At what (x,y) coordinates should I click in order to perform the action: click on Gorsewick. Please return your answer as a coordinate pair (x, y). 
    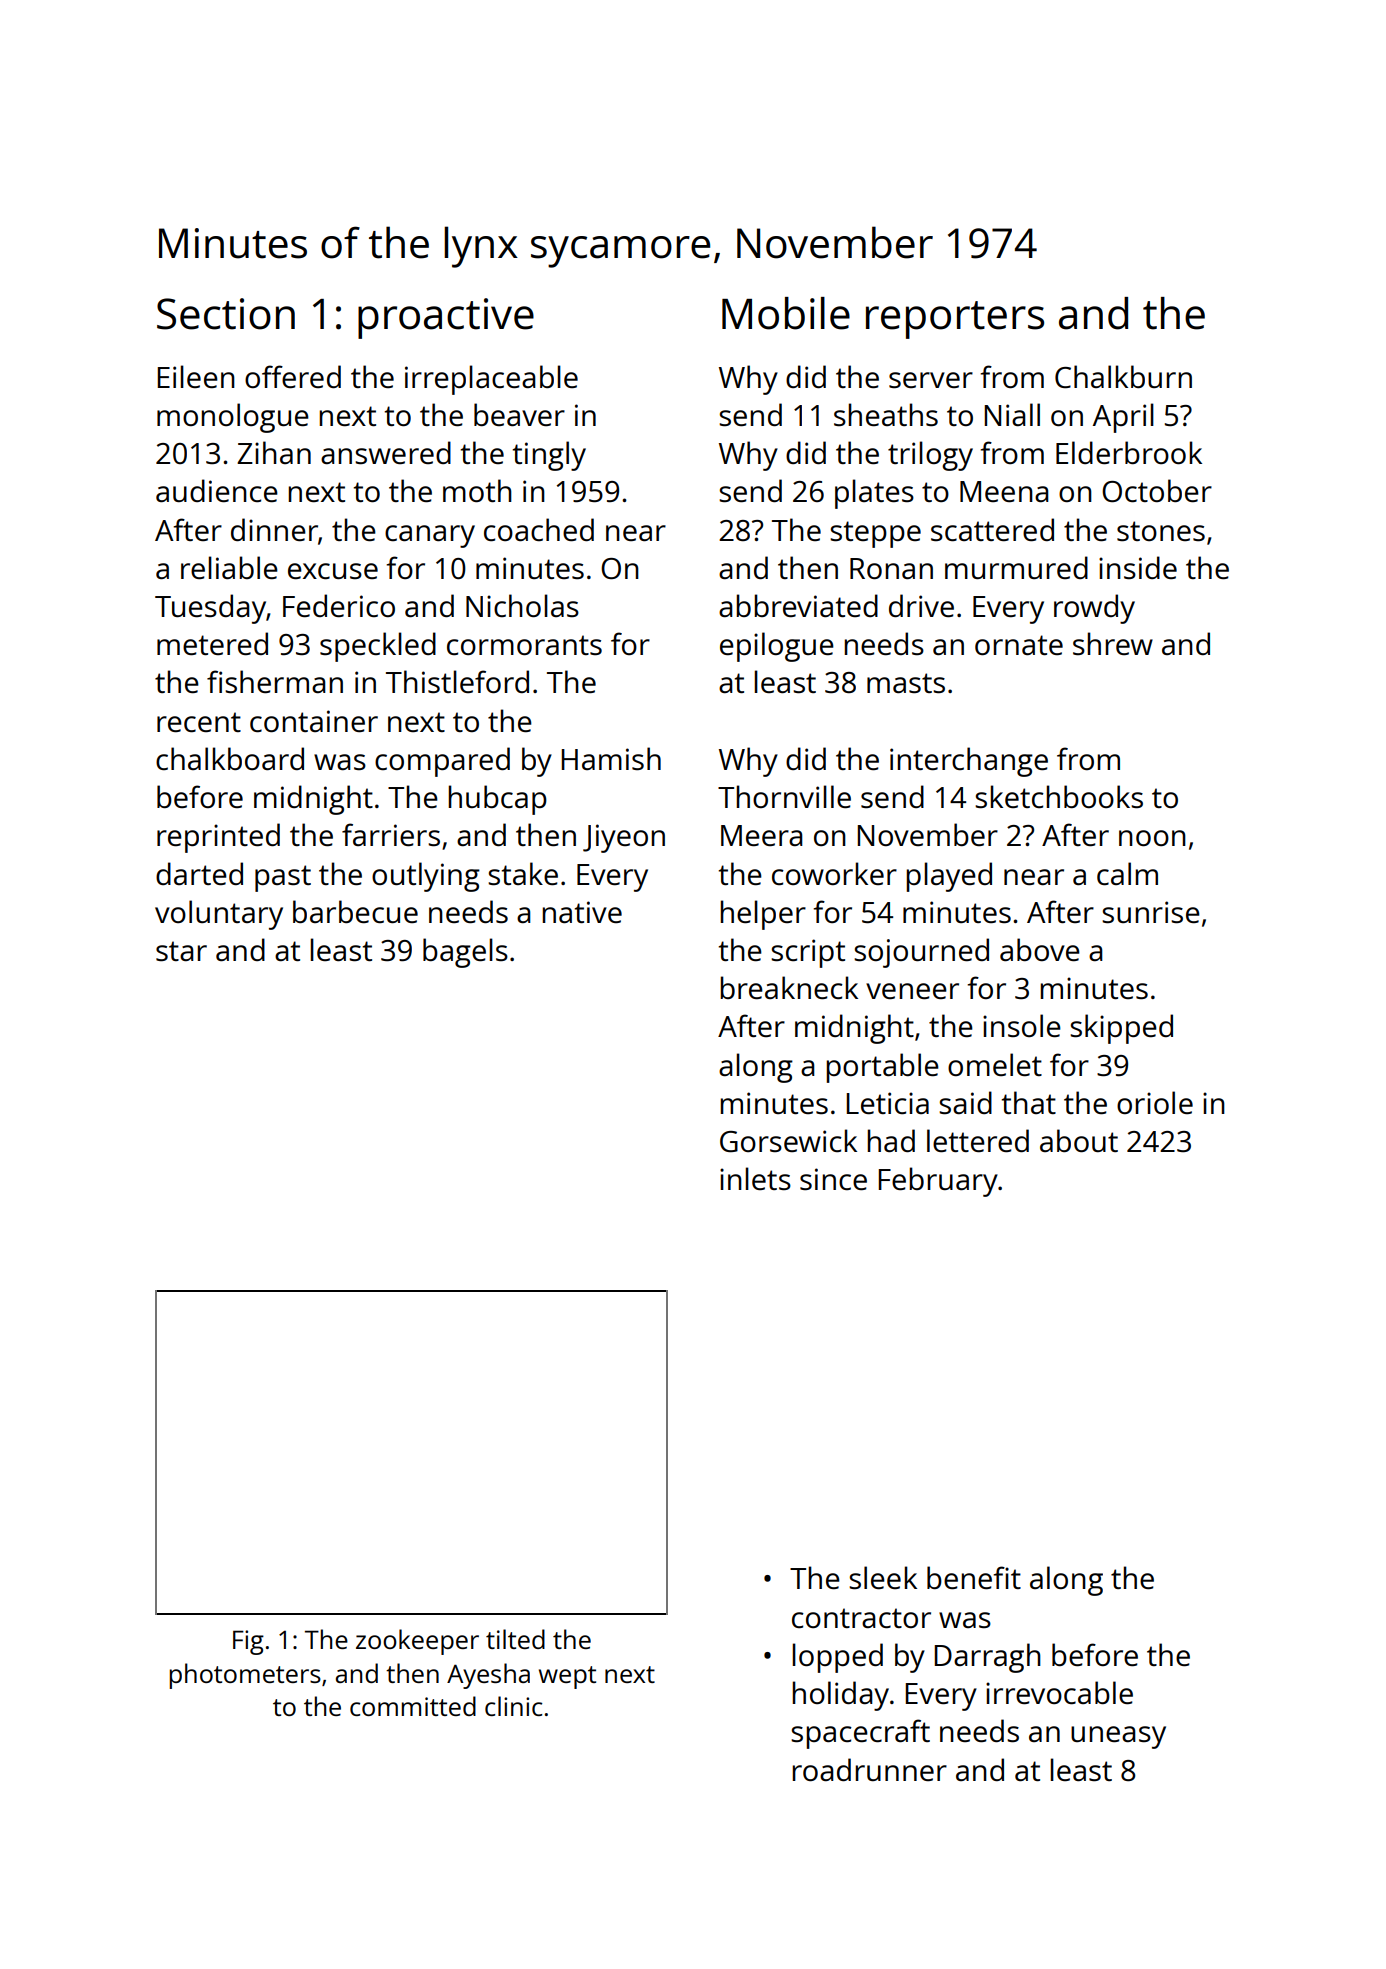
    Looking at the image, I should click on (788, 1141).
